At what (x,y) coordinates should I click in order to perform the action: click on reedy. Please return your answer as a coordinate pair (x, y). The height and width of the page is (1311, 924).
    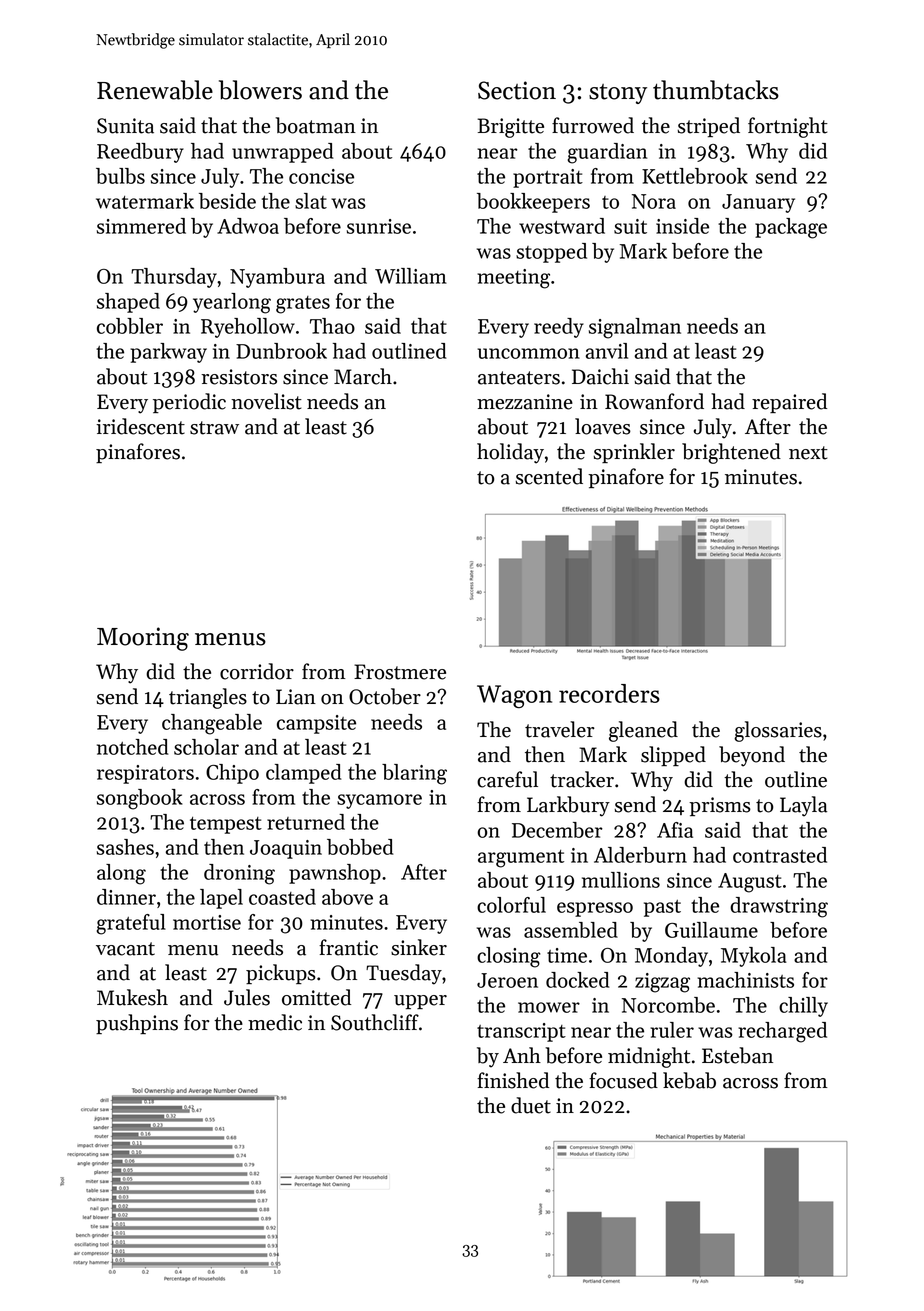
    Looking at the image, I should click on (559, 328).
